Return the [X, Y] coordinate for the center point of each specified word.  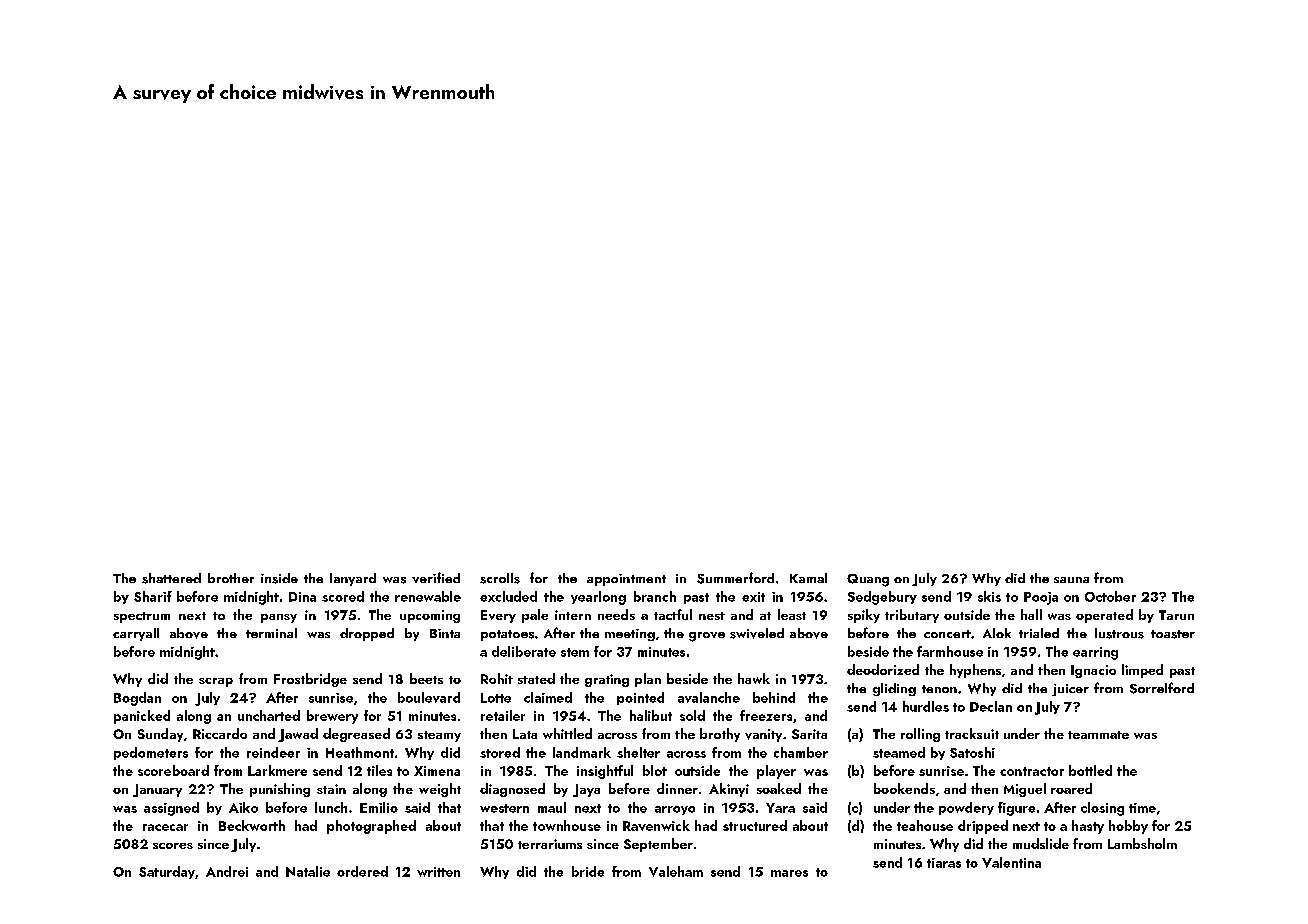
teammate [1098, 735]
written [438, 872]
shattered [171, 578]
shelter [638, 752]
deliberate [524, 651]
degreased [356, 735]
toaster [1173, 634]
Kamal [808, 578]
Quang [868, 580]
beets [426, 678]
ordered [362, 871]
